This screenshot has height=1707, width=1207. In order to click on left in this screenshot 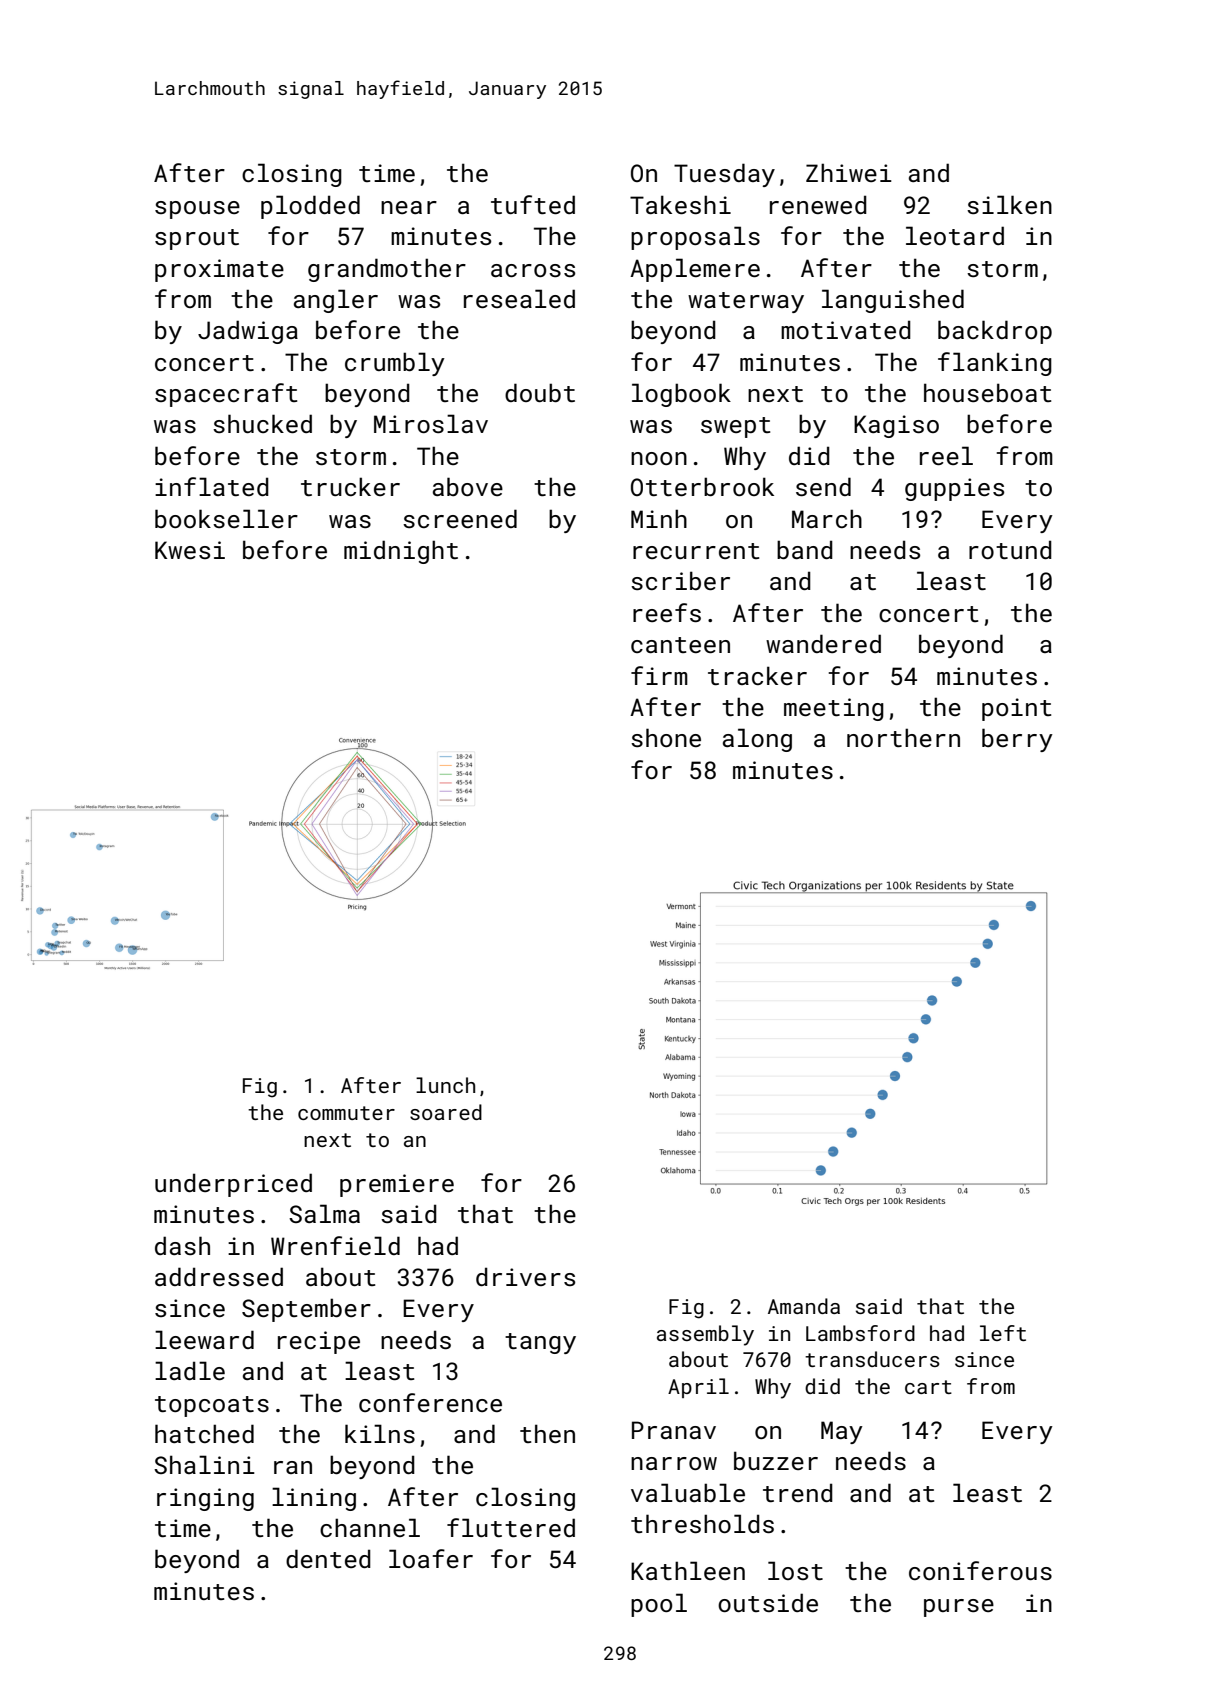, I will do `click(1003, 1333)`.
